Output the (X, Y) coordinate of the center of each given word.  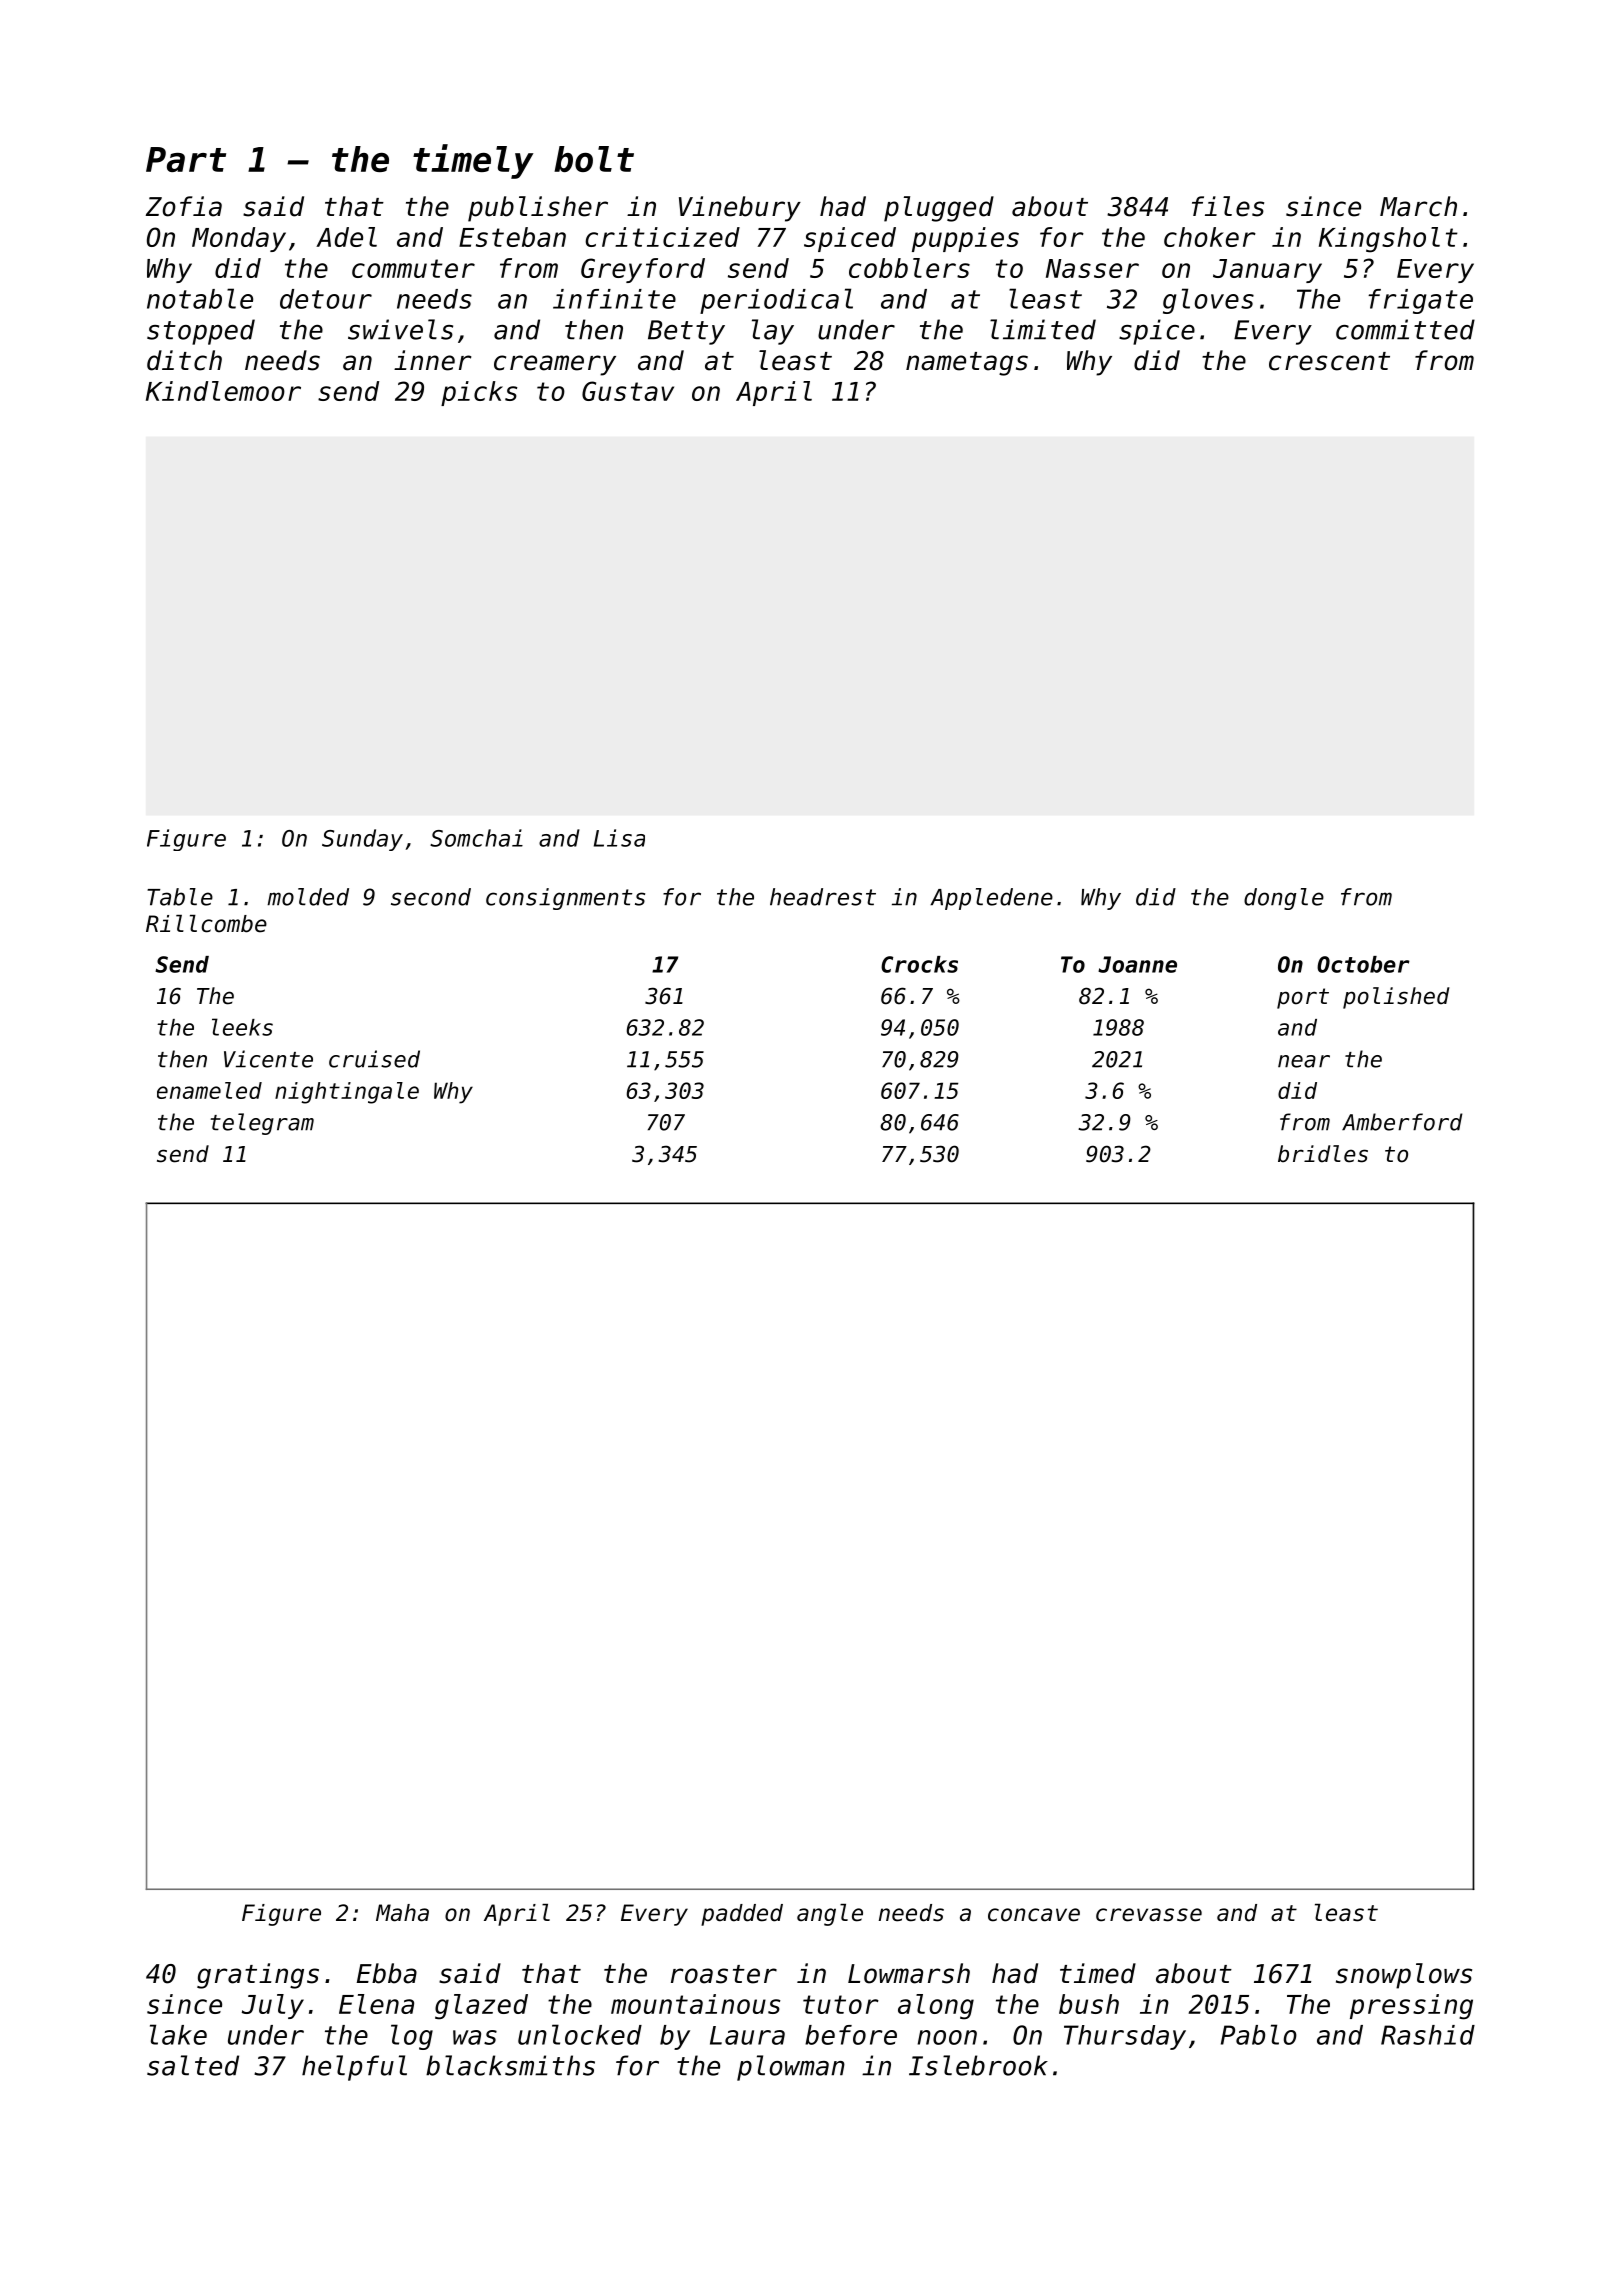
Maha (402, 1913)
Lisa (619, 838)
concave (1034, 1915)
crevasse (1149, 1915)
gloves (1208, 301)
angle (830, 1915)
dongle (1284, 899)
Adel (346, 237)
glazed (481, 2007)
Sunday (362, 840)
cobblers (909, 268)
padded (742, 1915)
